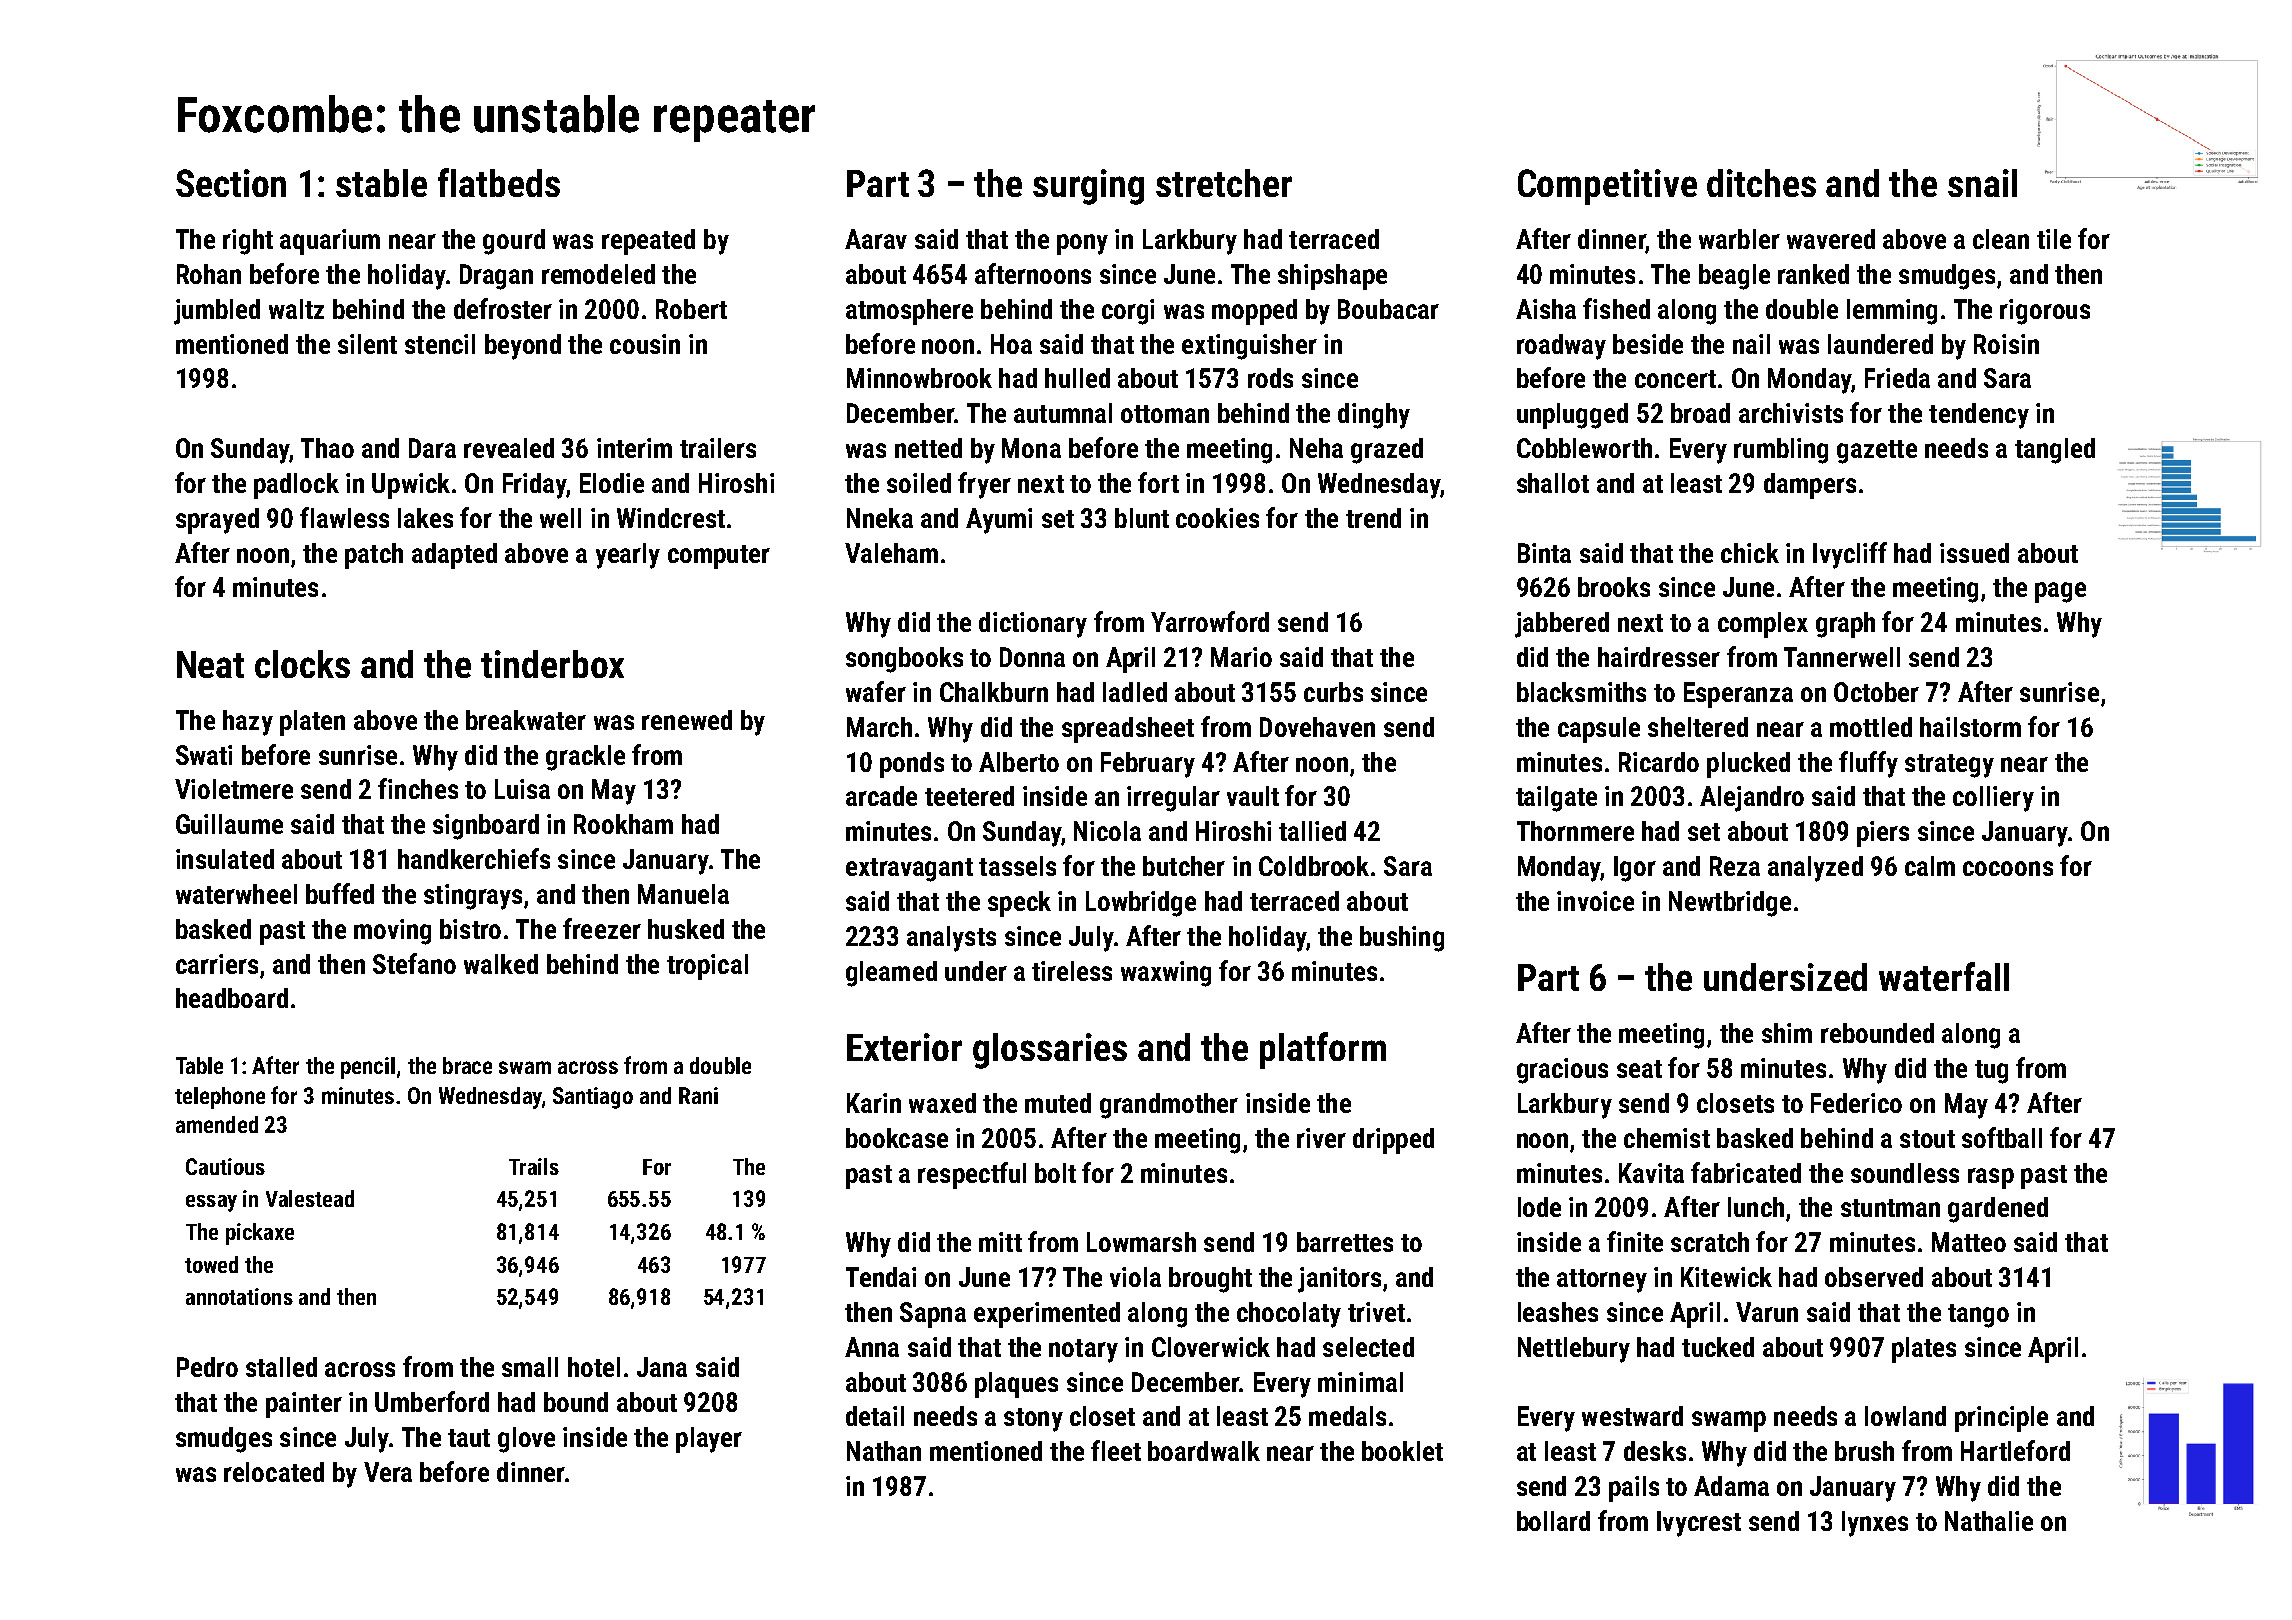 The width and height of the image is (2292, 1620). Describe the element at coordinates (231, 183) in the image. I see `Section` at that location.
